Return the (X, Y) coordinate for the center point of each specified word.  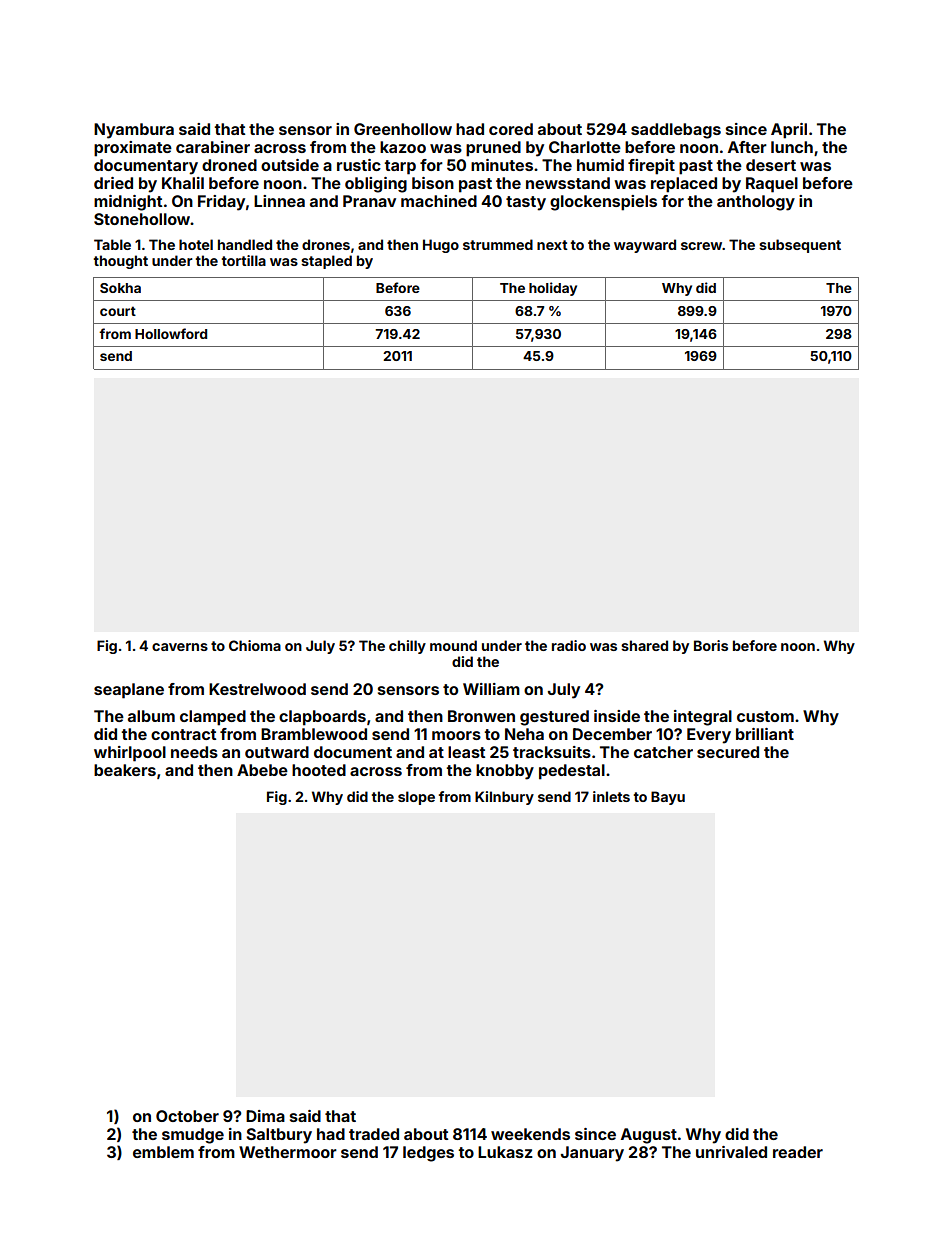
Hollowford (171, 333)
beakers (125, 770)
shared (644, 645)
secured (728, 752)
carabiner (213, 147)
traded (374, 1134)
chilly (407, 647)
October (187, 1116)
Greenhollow (403, 129)
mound (453, 645)
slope (416, 798)
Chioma (255, 645)
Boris (711, 645)
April (789, 131)
